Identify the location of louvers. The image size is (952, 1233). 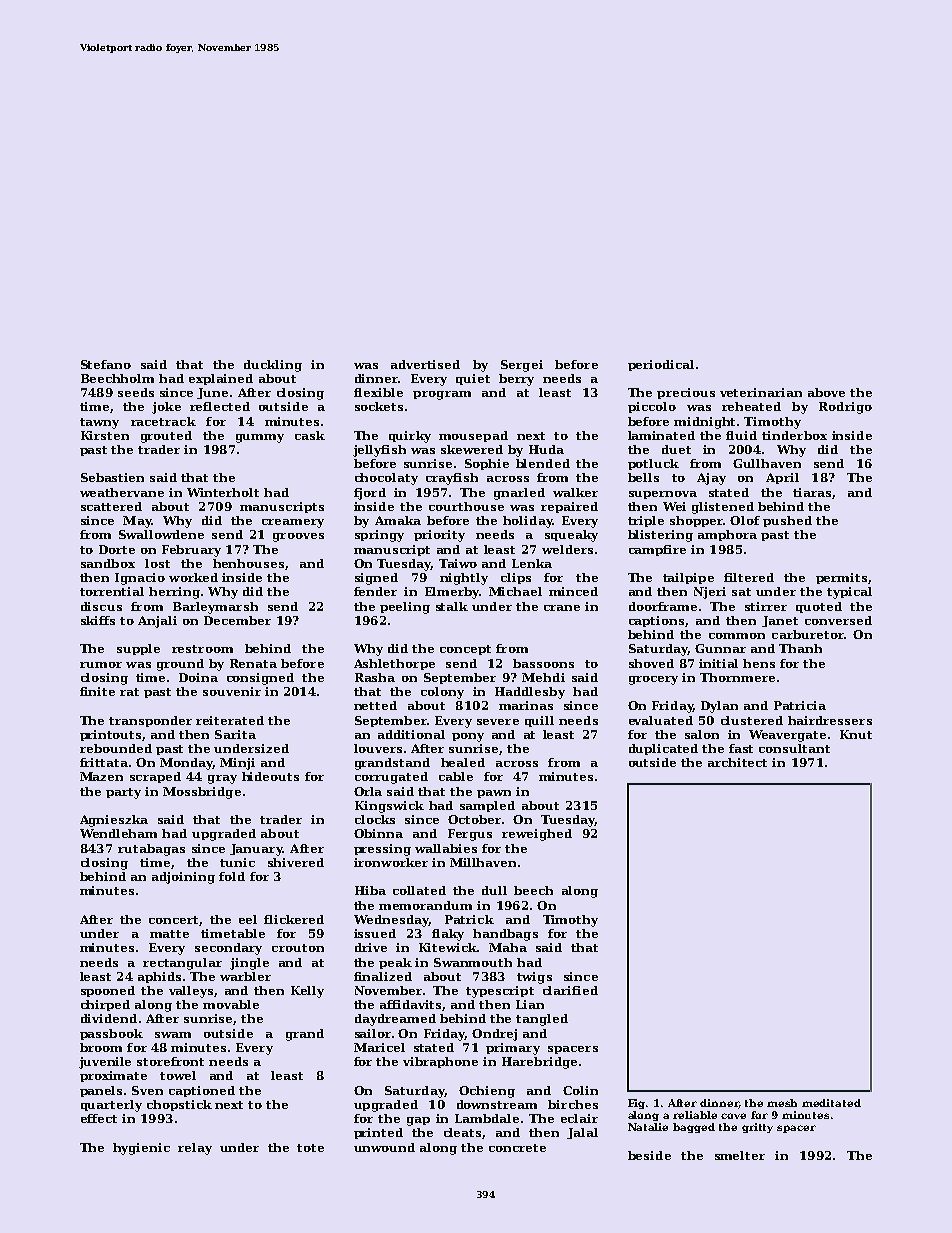
(378, 748).
